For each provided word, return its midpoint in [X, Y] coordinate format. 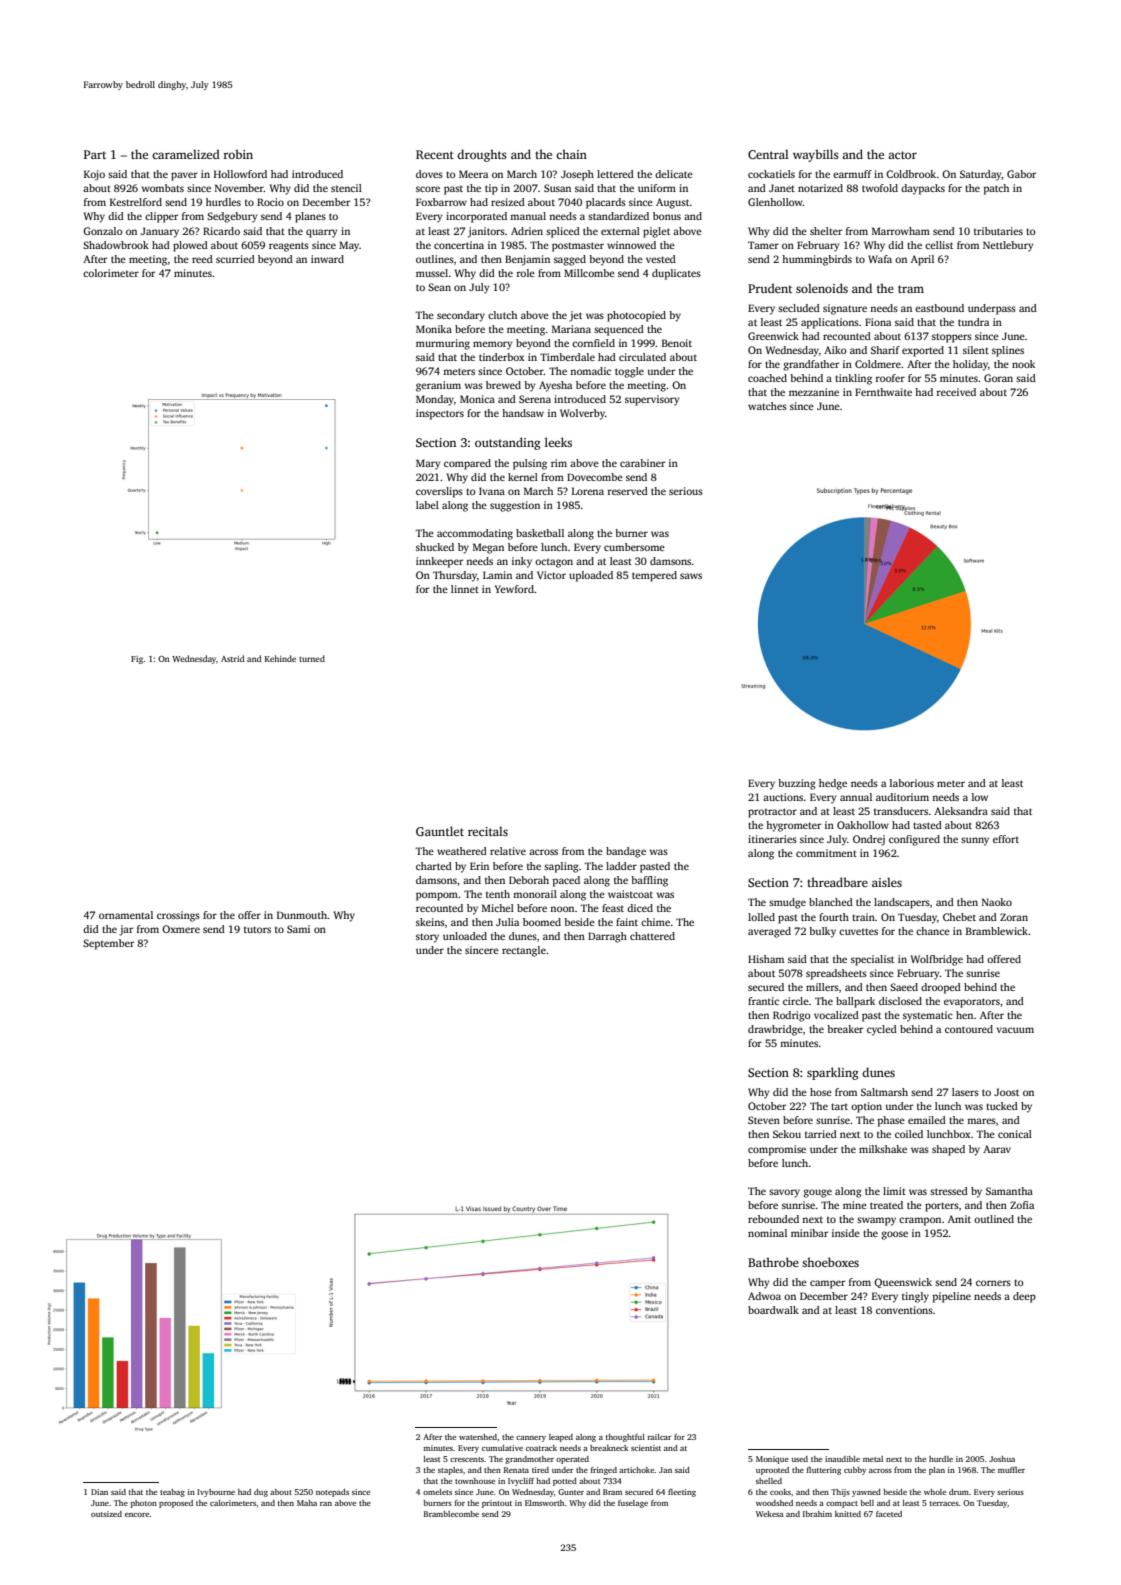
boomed [542, 922]
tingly [915, 1297]
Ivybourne [216, 1493]
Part [95, 154]
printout [497, 1504]
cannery [531, 1439]
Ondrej [869, 840]
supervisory [652, 400]
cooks [780, 1492]
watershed [478, 1437]
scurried [235, 259]
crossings [178, 916]
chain [571, 154]
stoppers [952, 338]
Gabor [1021, 174]
